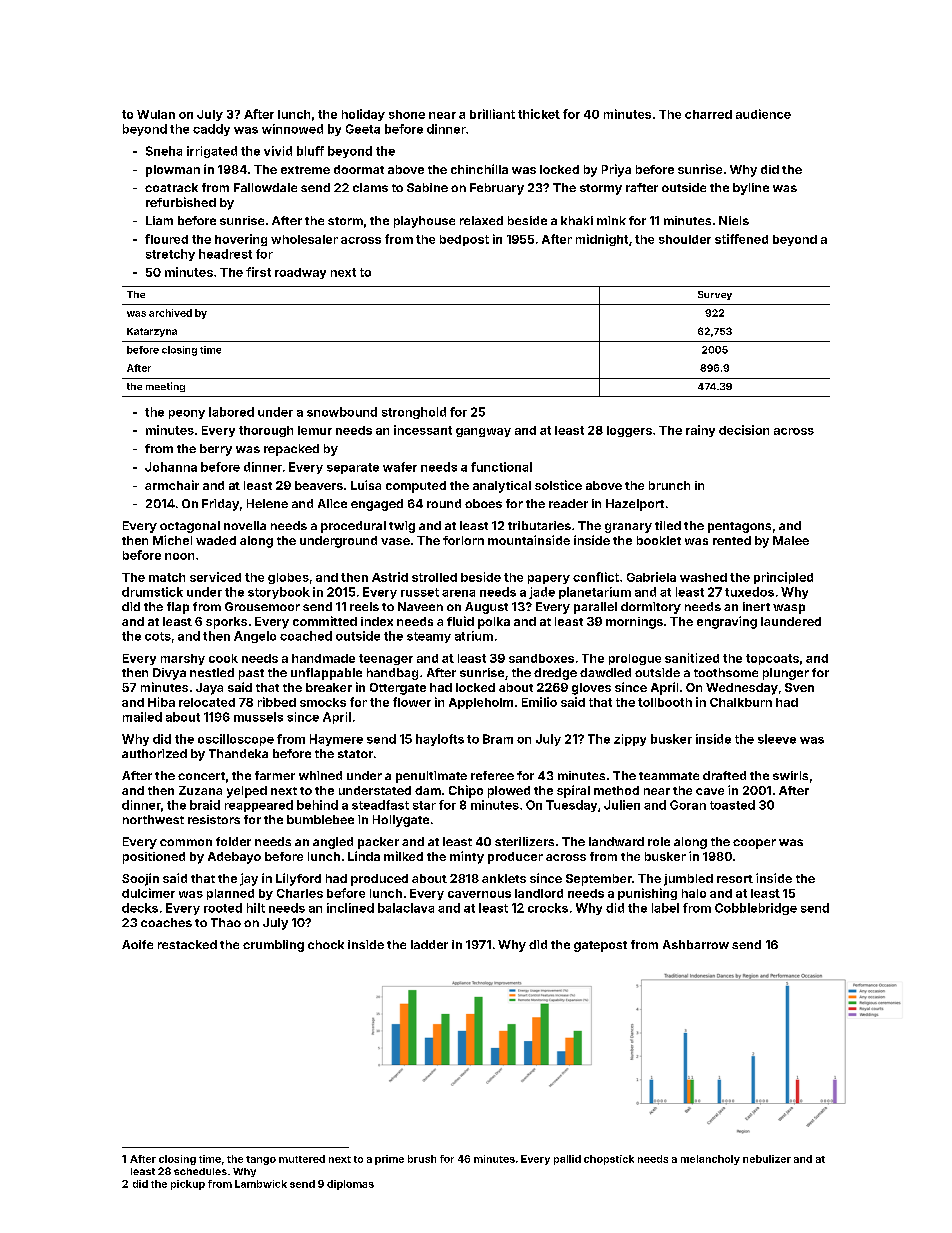  Describe the element at coordinates (170, 313) in the screenshot. I see `archived` at that location.
